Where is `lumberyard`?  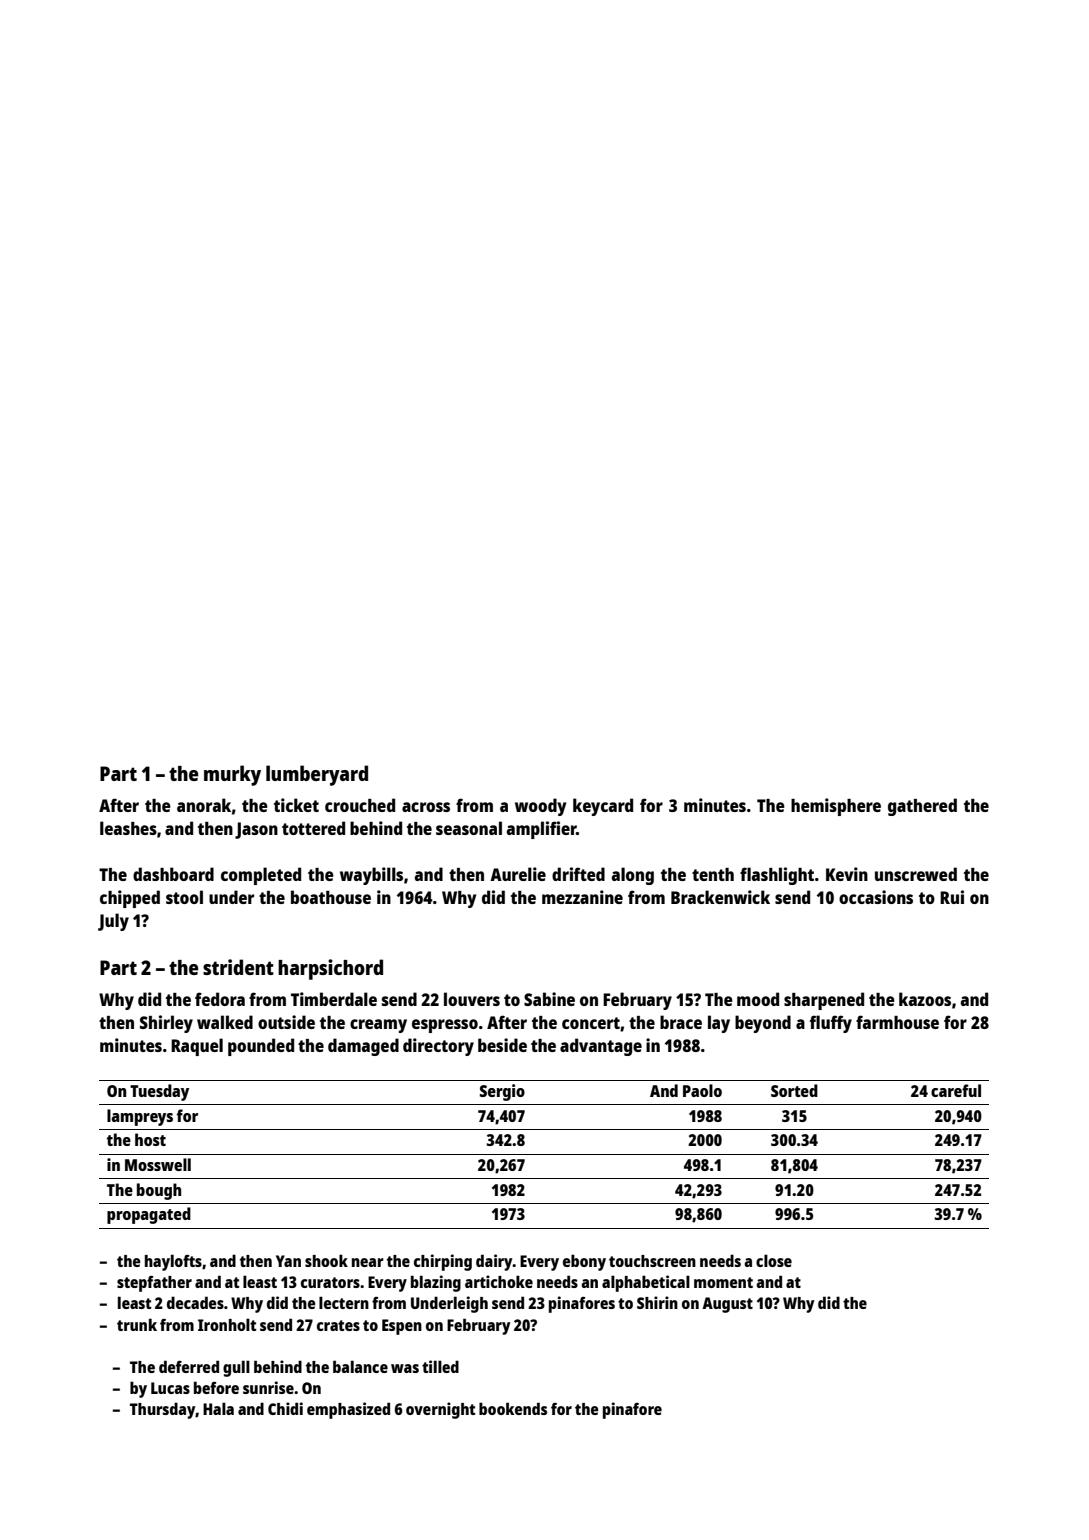
lumberyard is located at coordinates (317, 775).
